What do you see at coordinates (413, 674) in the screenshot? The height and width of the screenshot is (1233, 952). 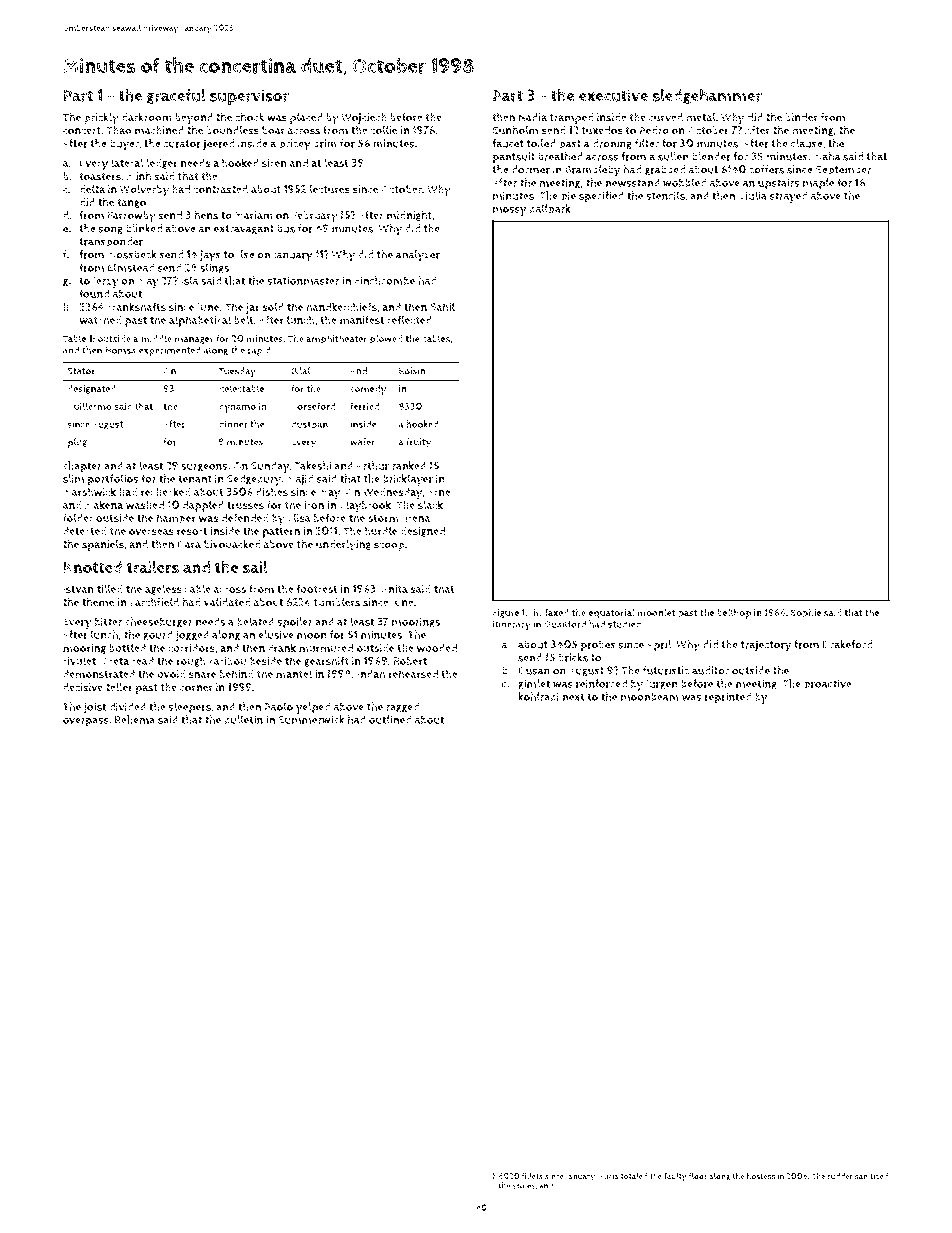 I see `rehearsed` at bounding box center [413, 674].
